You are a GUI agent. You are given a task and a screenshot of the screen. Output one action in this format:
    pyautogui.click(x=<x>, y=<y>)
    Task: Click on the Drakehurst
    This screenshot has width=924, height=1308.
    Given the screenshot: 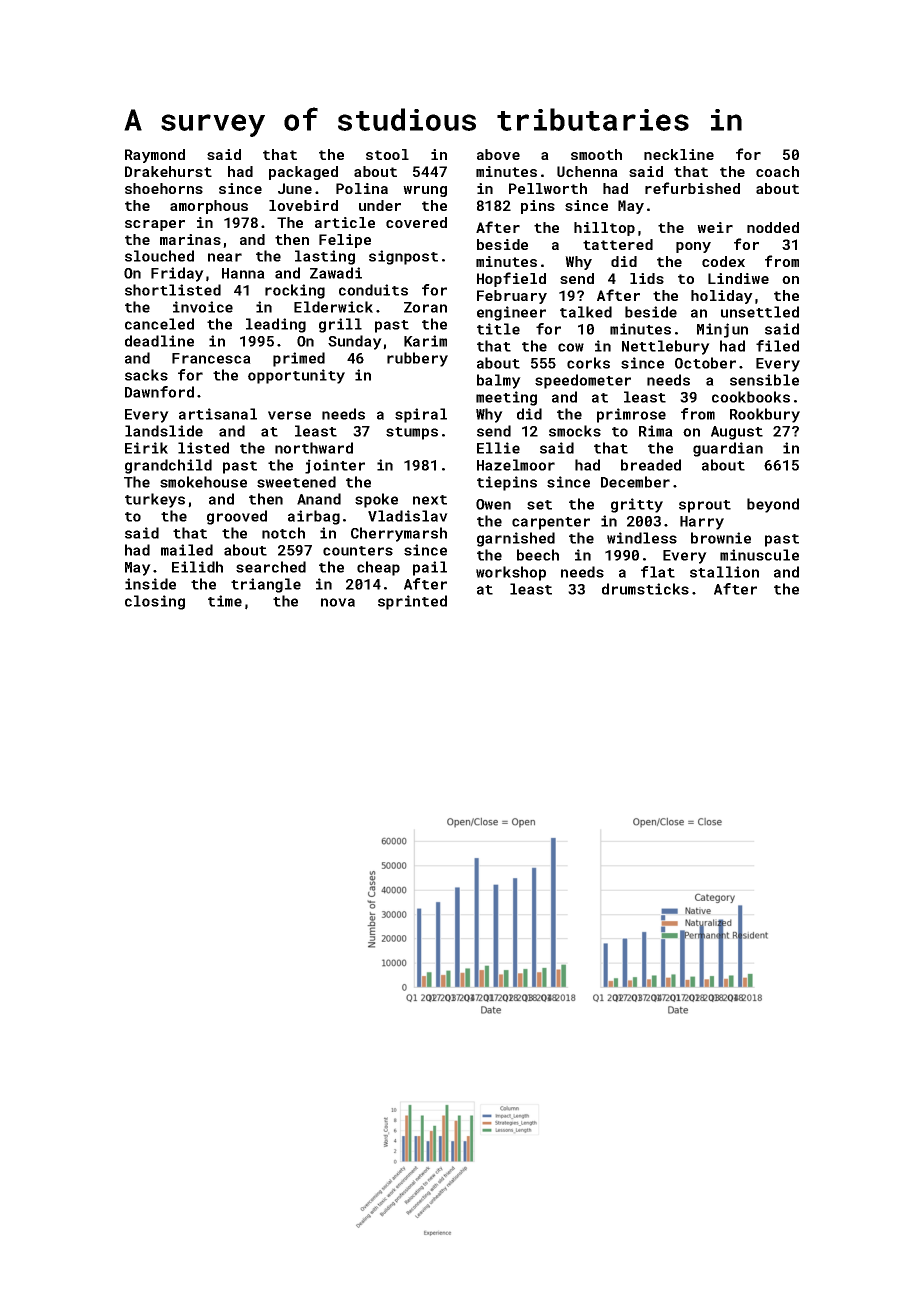 What is the action you would take?
    pyautogui.click(x=168, y=171)
